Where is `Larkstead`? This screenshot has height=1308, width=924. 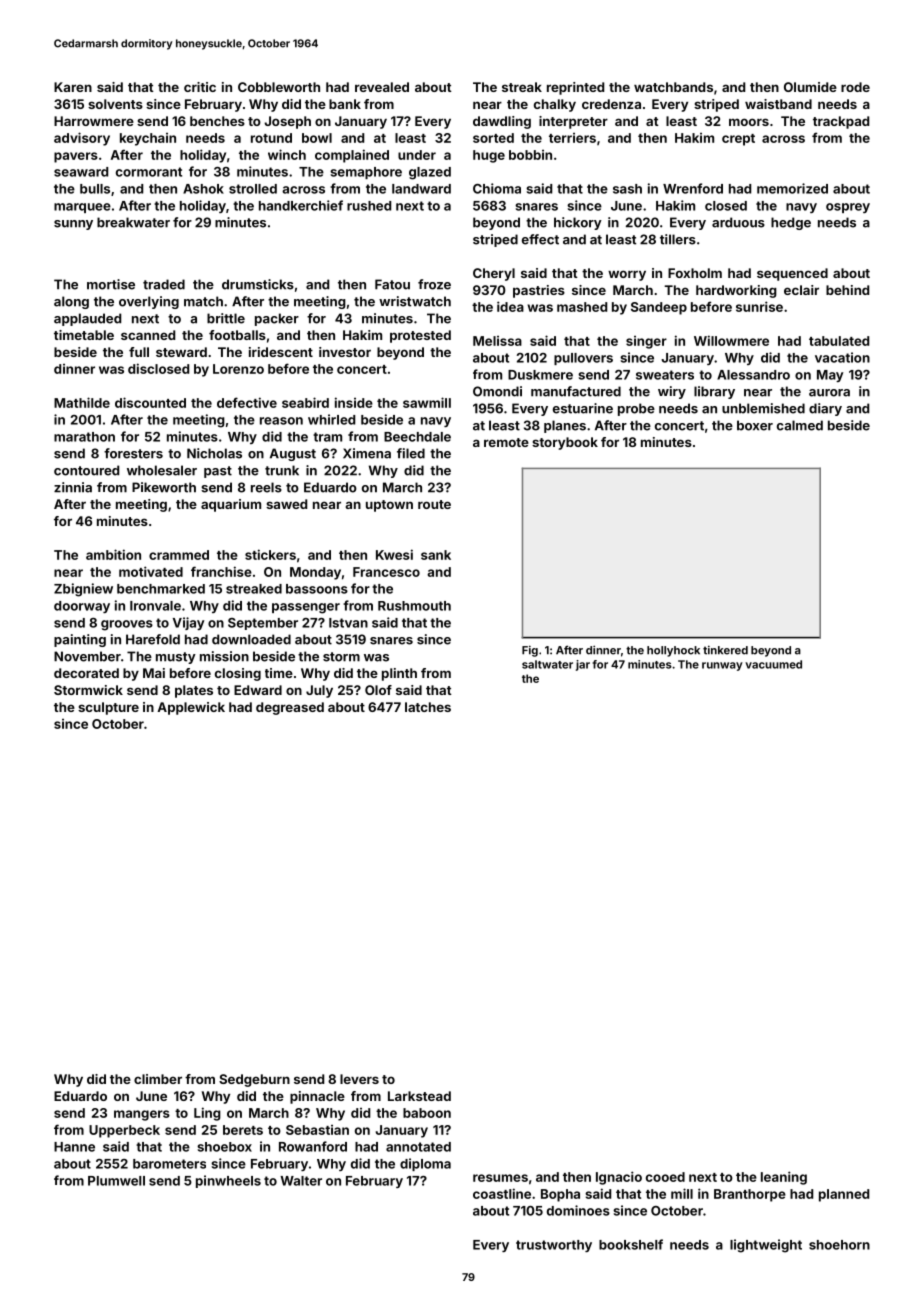
Larkstead is located at coordinates (419, 1096).
